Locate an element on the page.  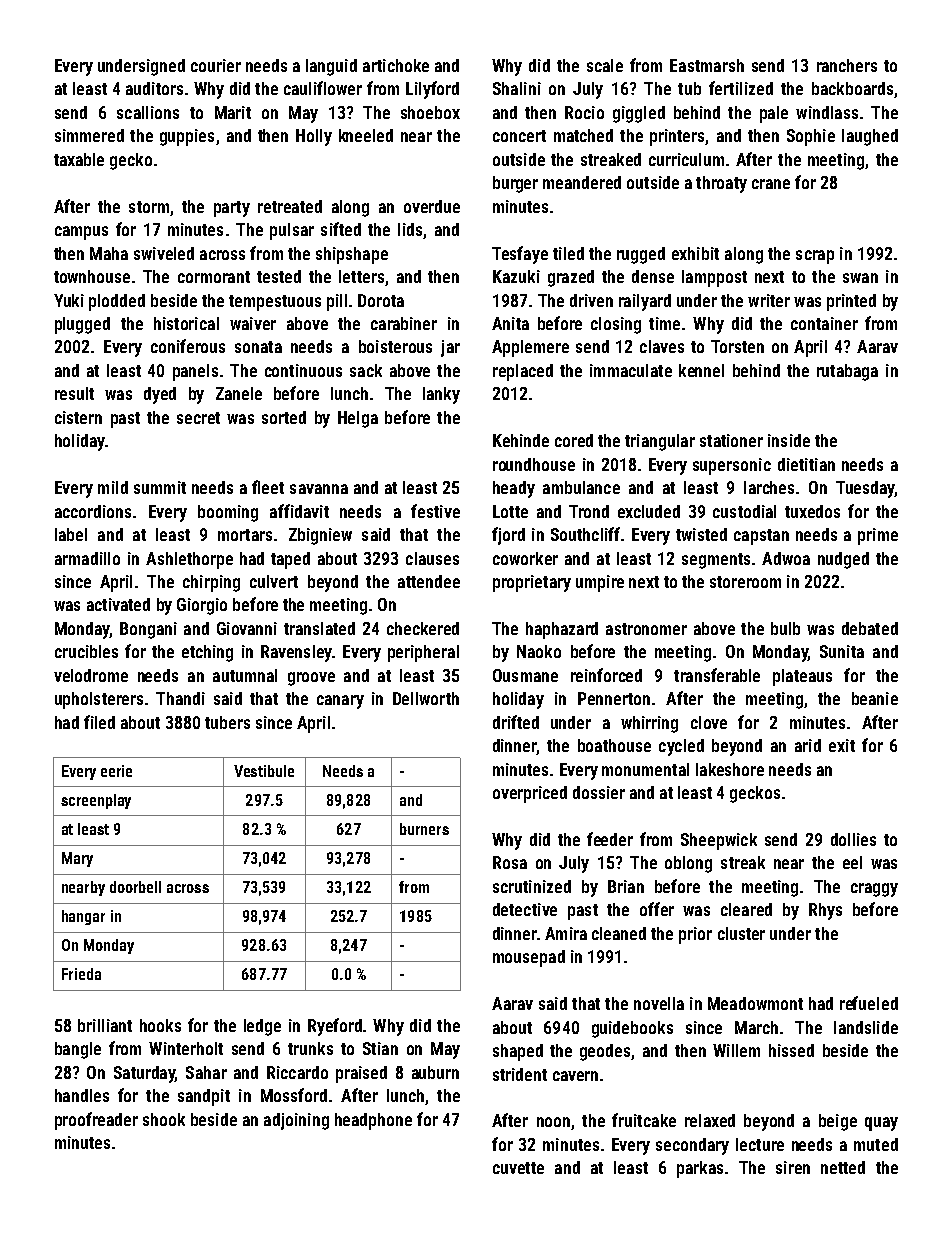
Eastmarsh is located at coordinates (707, 65).
